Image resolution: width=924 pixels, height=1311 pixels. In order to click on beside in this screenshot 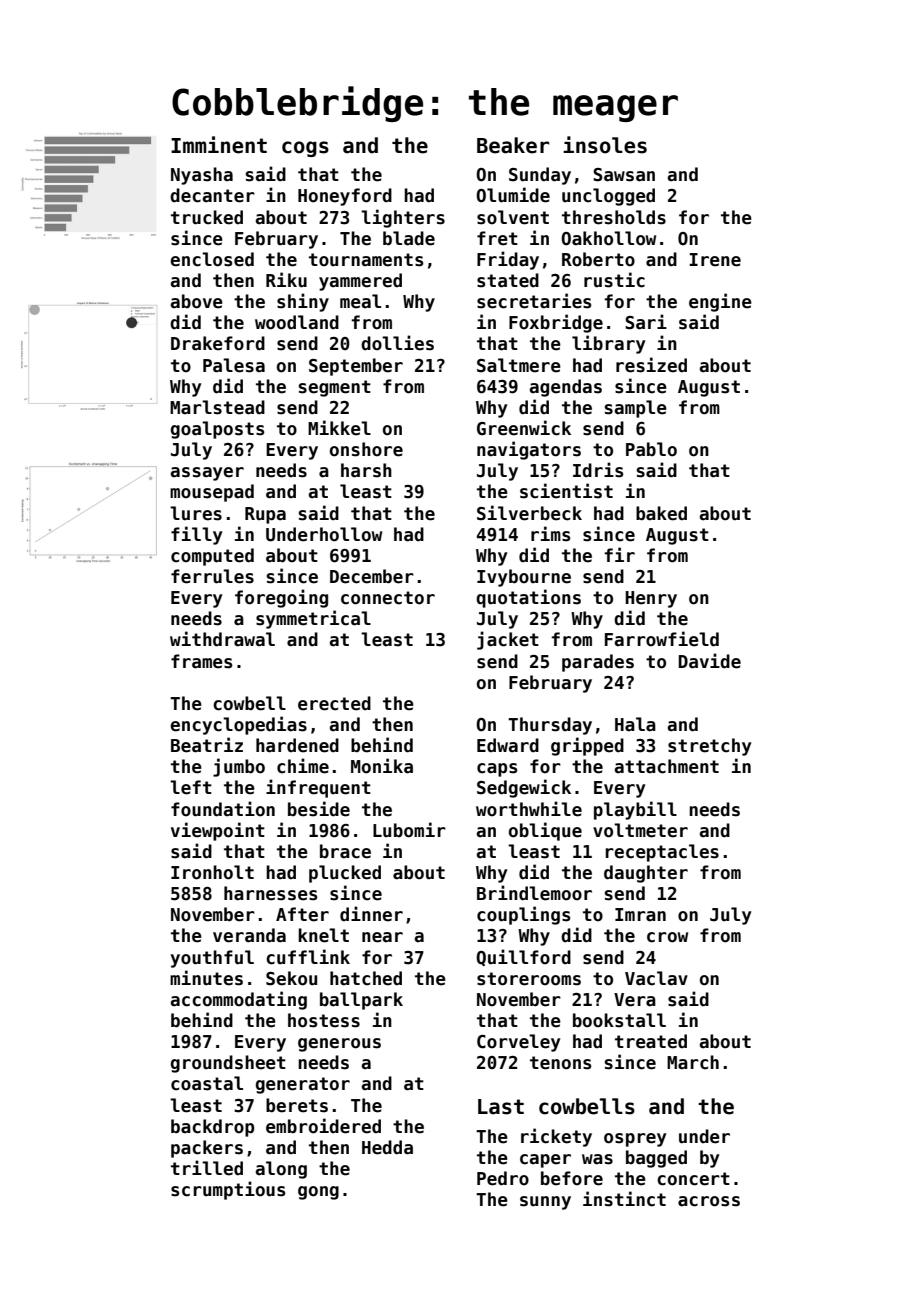, I will do `click(319, 809)`.
